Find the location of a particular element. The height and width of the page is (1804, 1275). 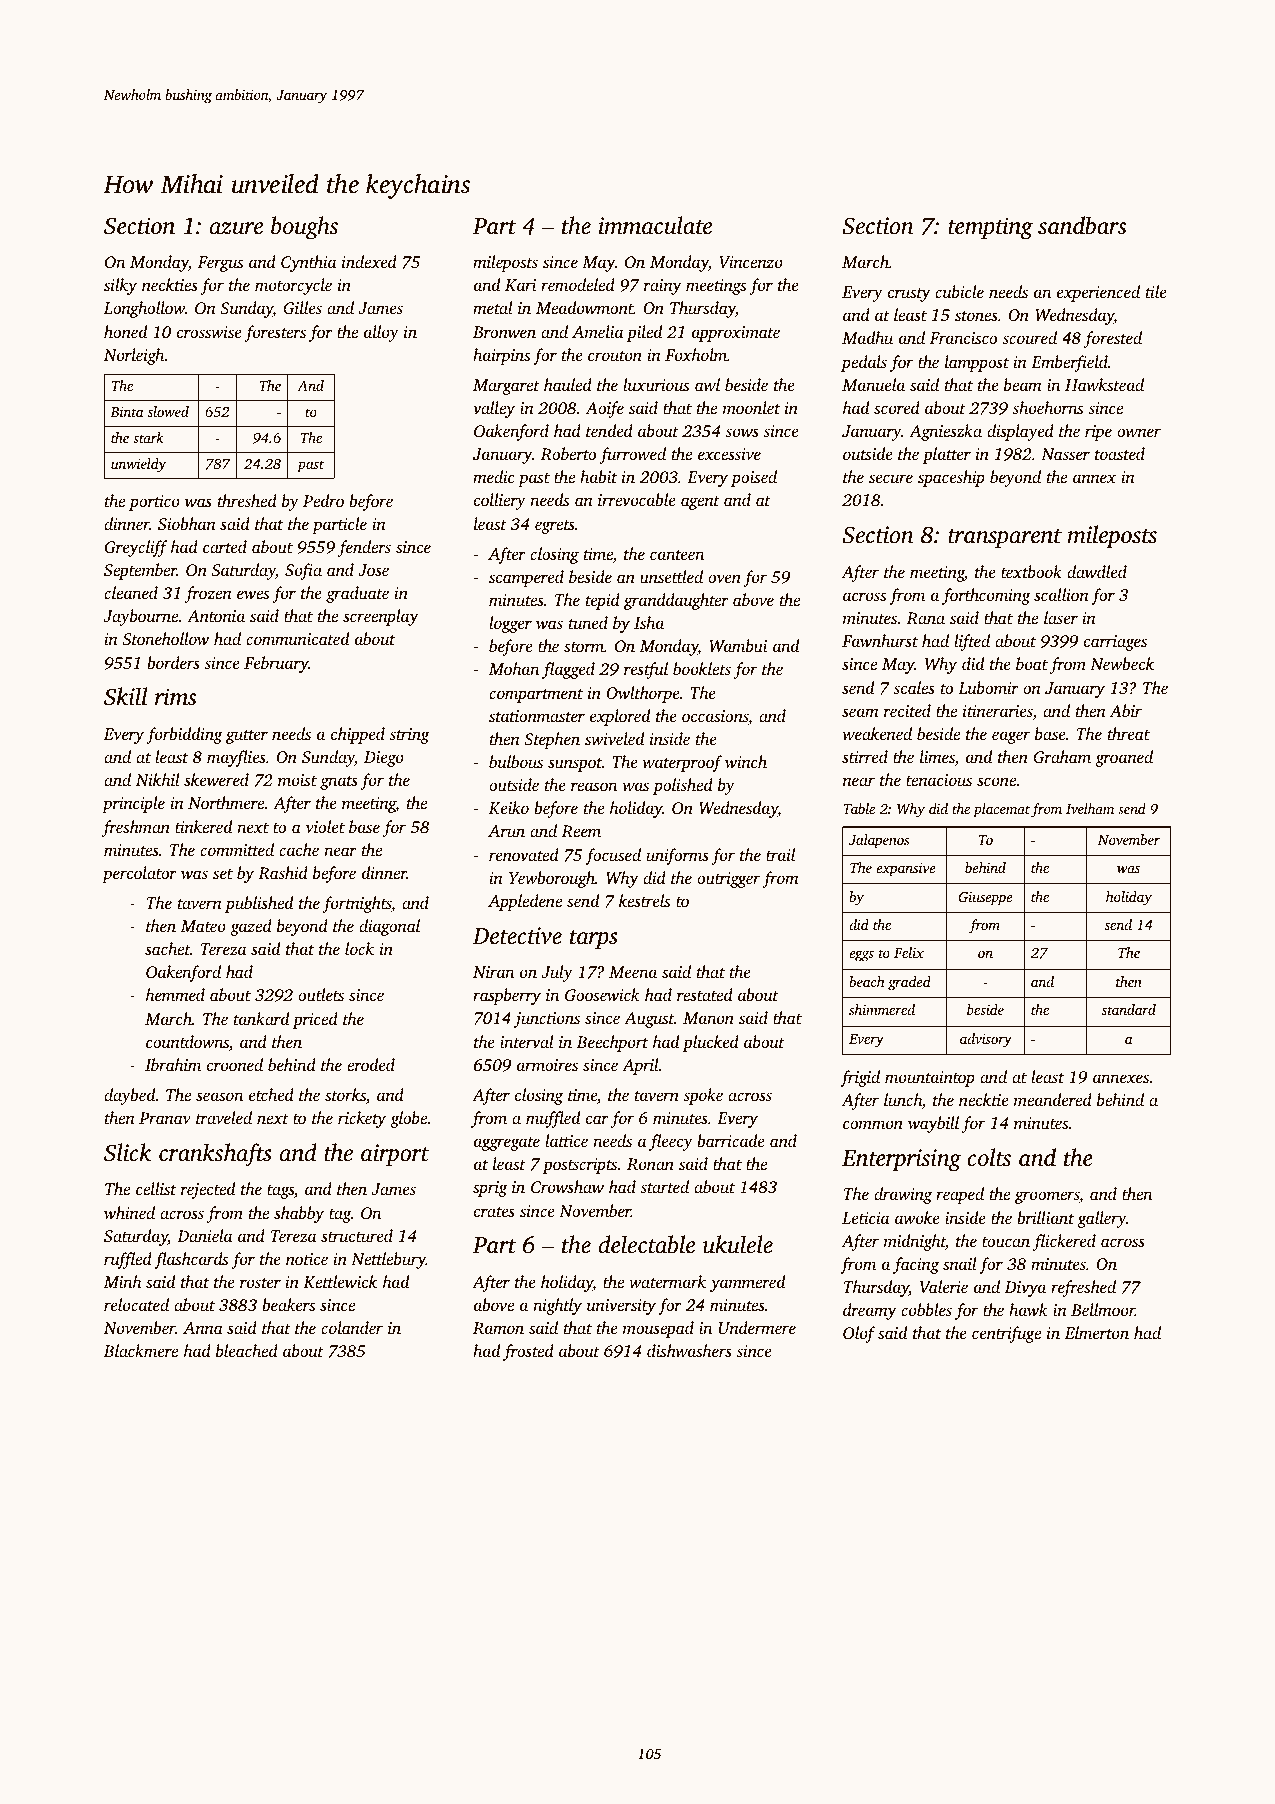

aggregate is located at coordinates (507, 1144).
